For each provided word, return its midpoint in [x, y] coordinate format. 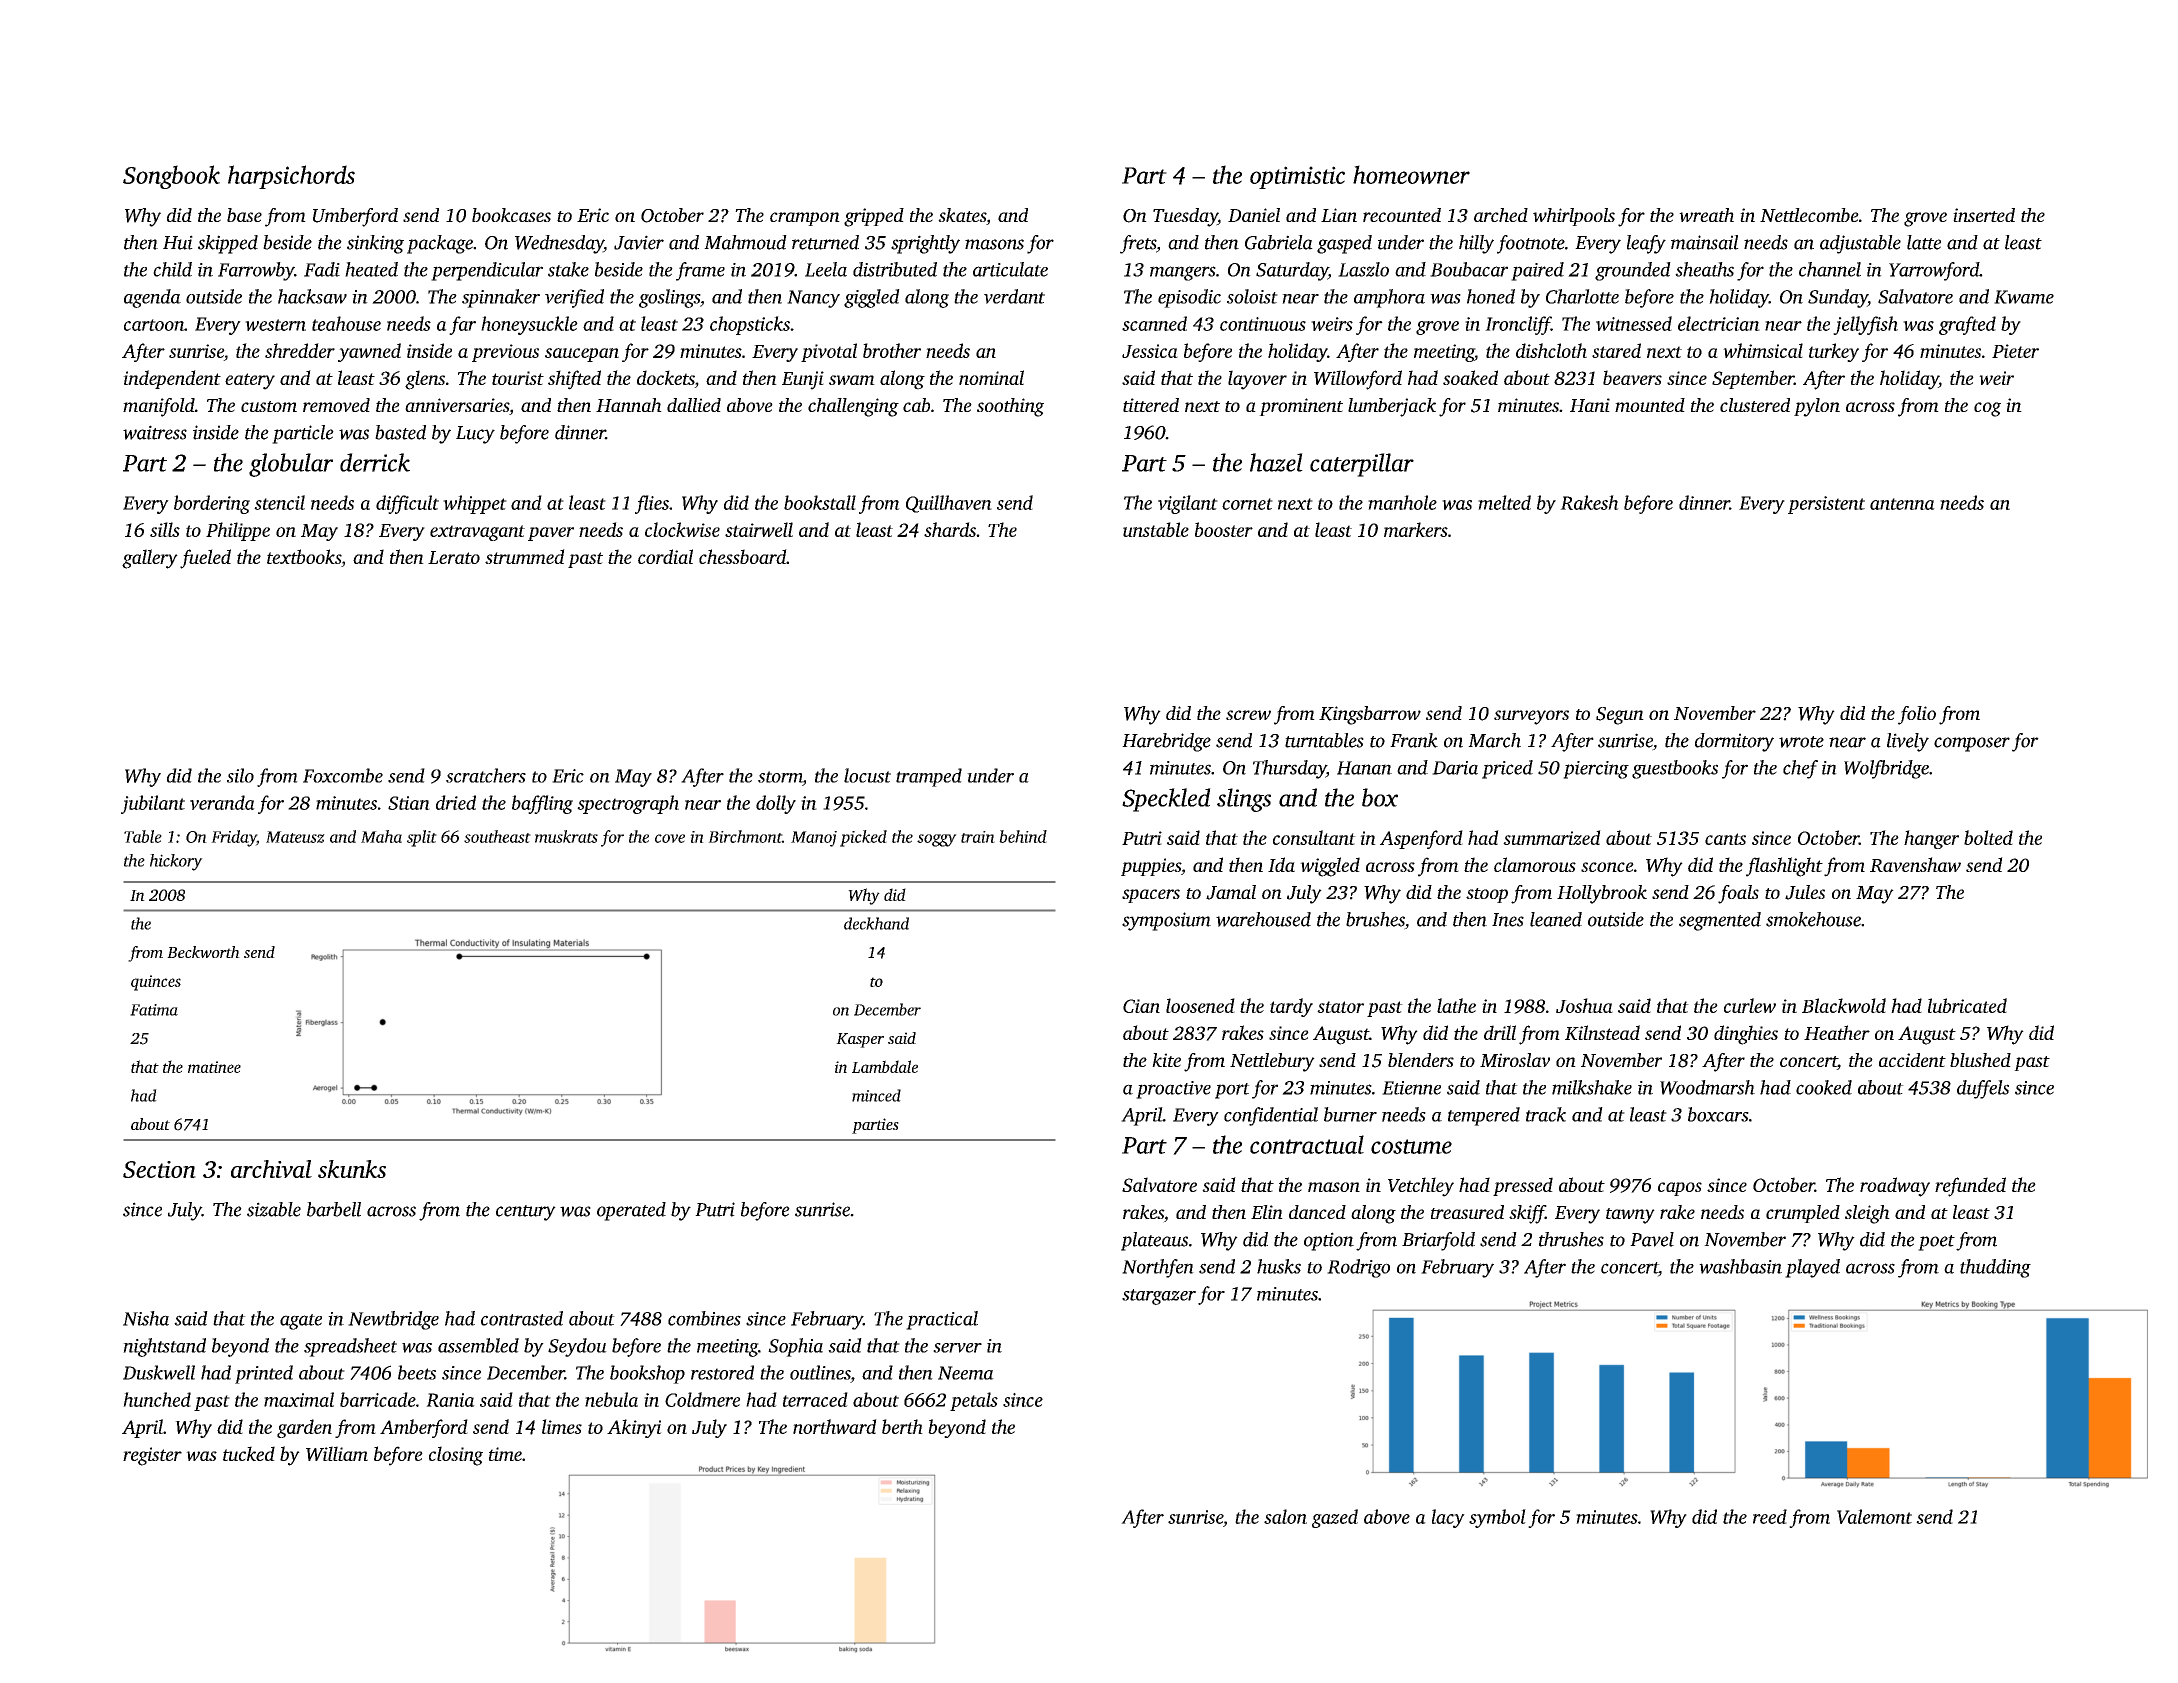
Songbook [171, 177]
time [505, 1454]
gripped [874, 217]
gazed [1335, 1518]
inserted [1984, 215]
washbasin [1740, 1266]
